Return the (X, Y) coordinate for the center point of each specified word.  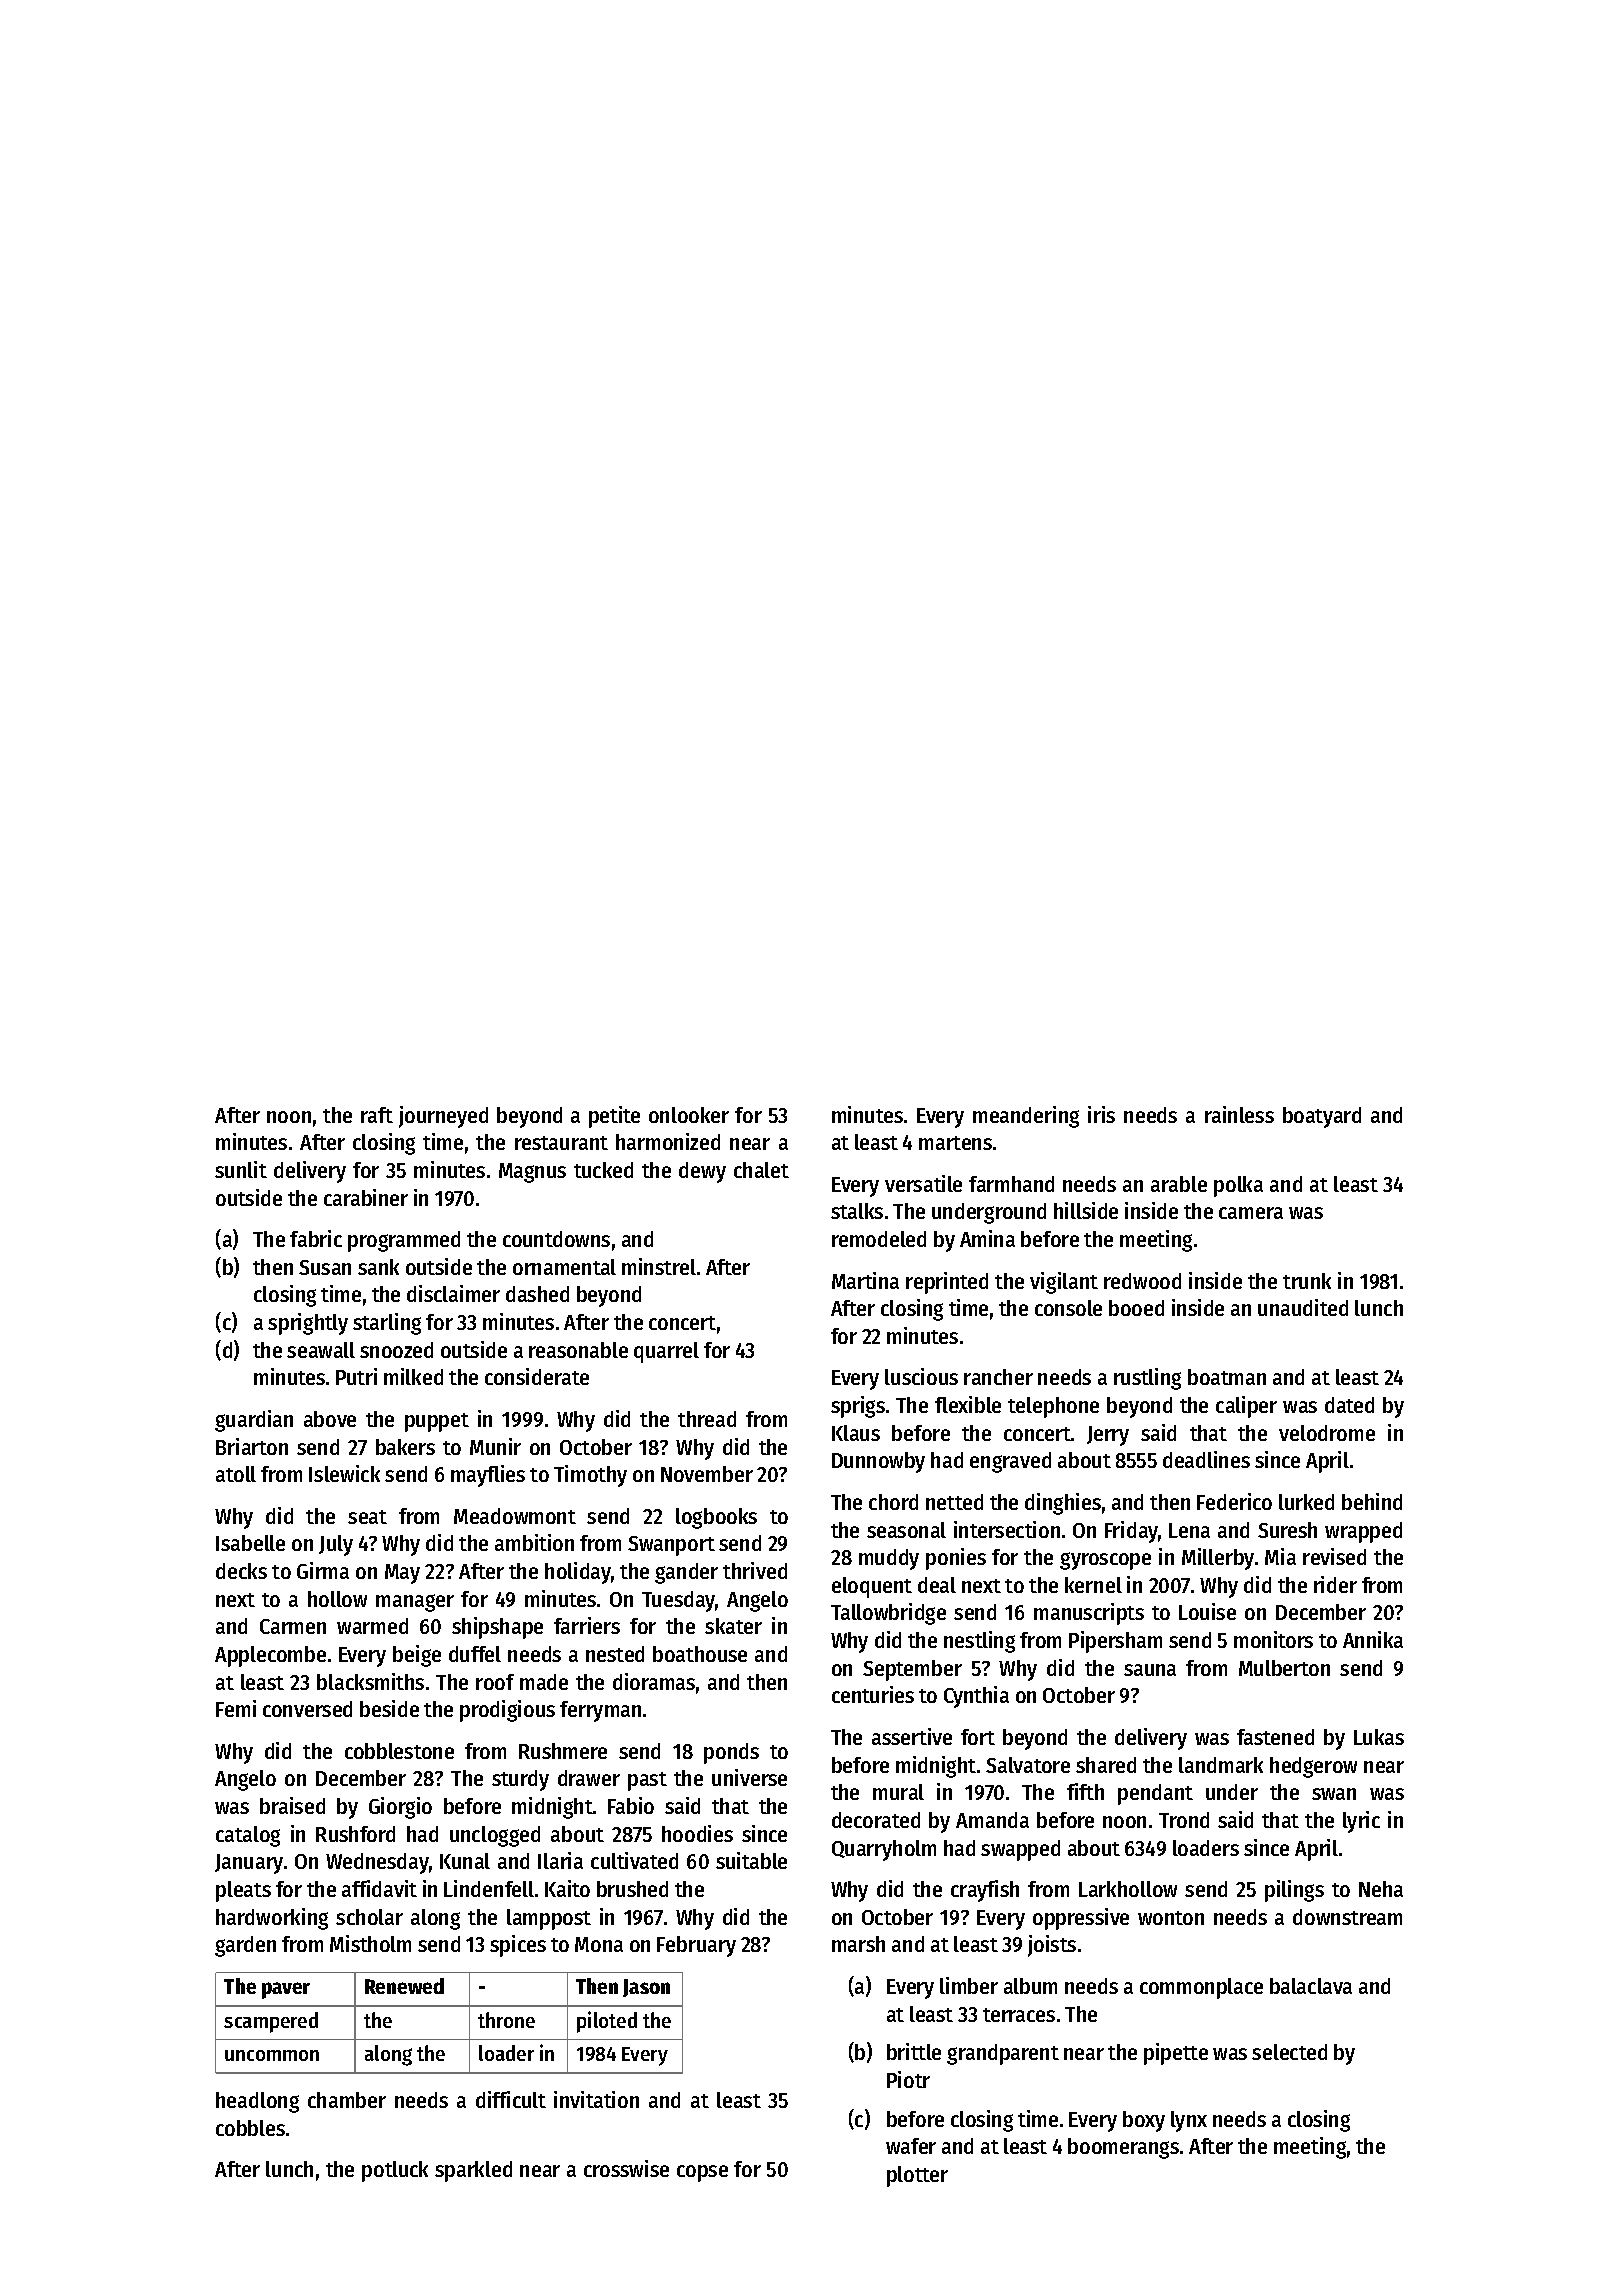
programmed (404, 1241)
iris (1101, 1114)
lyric (1361, 1822)
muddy (889, 1559)
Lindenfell (489, 1888)
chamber (347, 2100)
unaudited (1303, 1307)
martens (955, 1143)
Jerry (1108, 1436)
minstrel (659, 1266)
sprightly (308, 1324)
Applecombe (270, 1656)
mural (898, 1792)
